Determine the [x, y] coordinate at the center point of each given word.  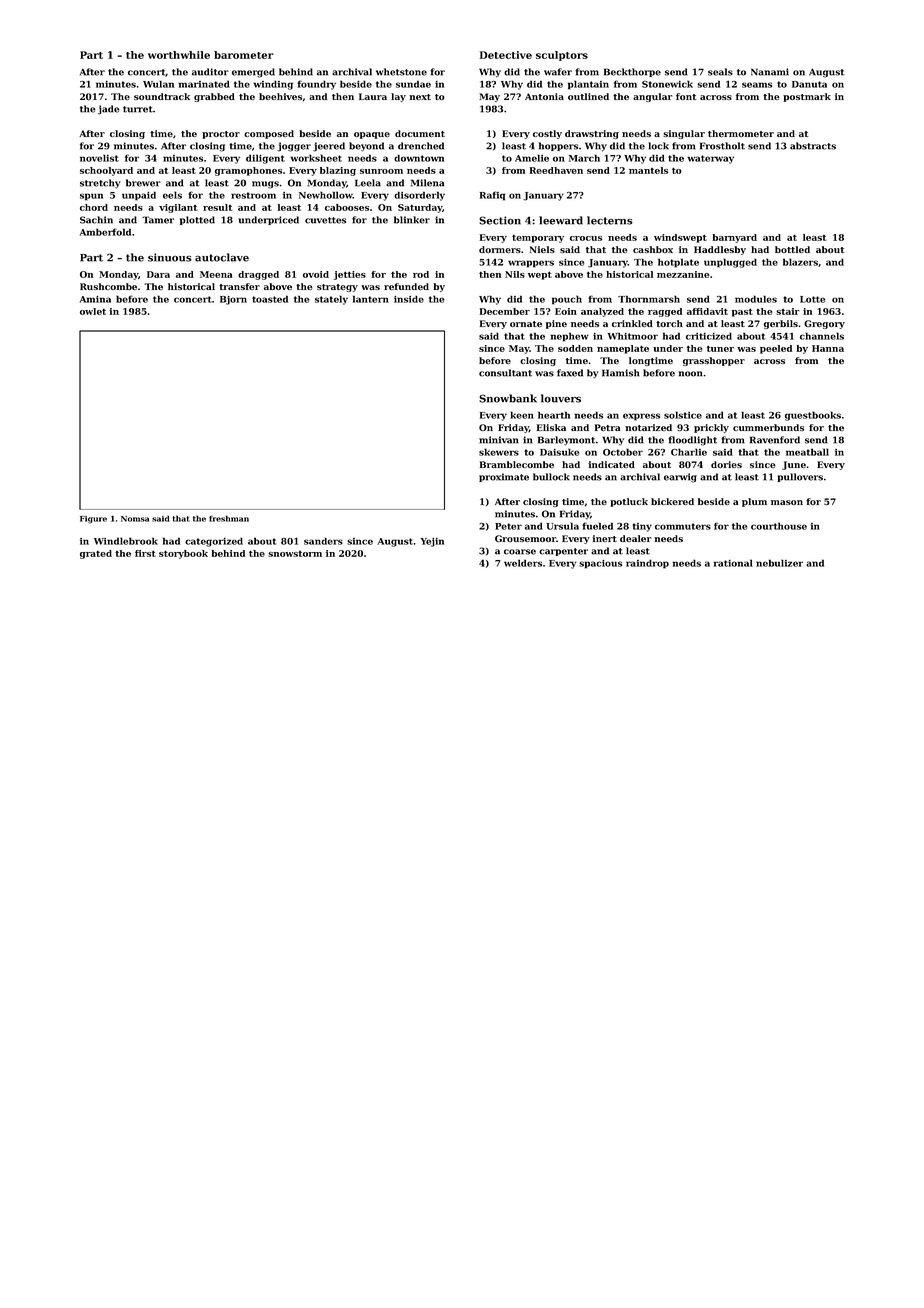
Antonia [544, 96]
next [420, 97]
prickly [711, 428]
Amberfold [105, 232]
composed [269, 134]
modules [756, 299]
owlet [93, 311]
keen [522, 415]
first [145, 553]
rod [421, 274]
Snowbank [508, 398]
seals [720, 72]
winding [273, 85]
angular [653, 97]
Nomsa [135, 519]
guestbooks [813, 416]
